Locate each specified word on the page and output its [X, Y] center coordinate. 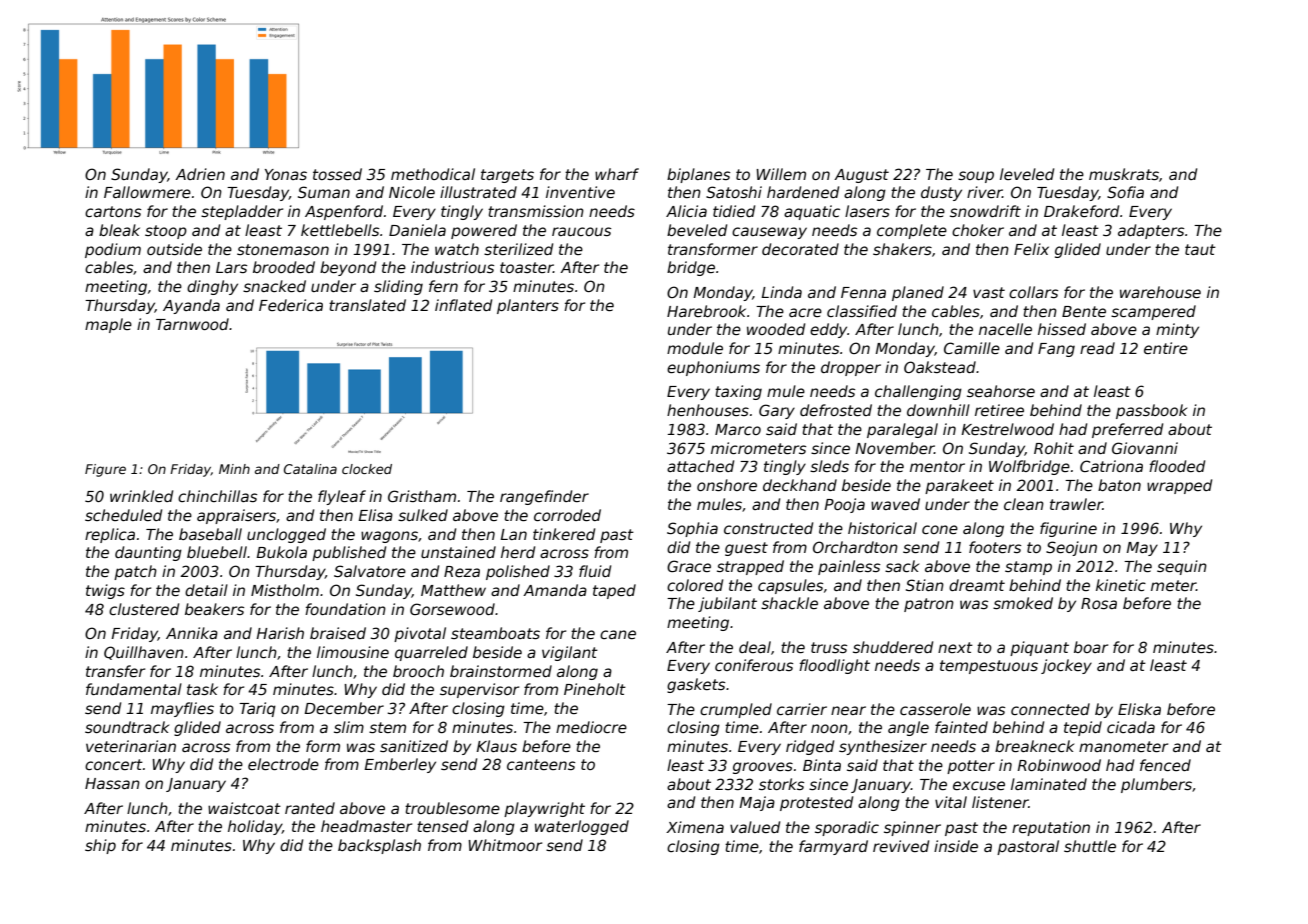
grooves [763, 768]
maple [108, 325]
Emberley [400, 765]
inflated [463, 305]
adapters [1151, 231]
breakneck [1034, 746]
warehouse [1160, 292]
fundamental [134, 689]
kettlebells [340, 230]
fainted [961, 727]
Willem [781, 174]
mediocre [591, 727]
